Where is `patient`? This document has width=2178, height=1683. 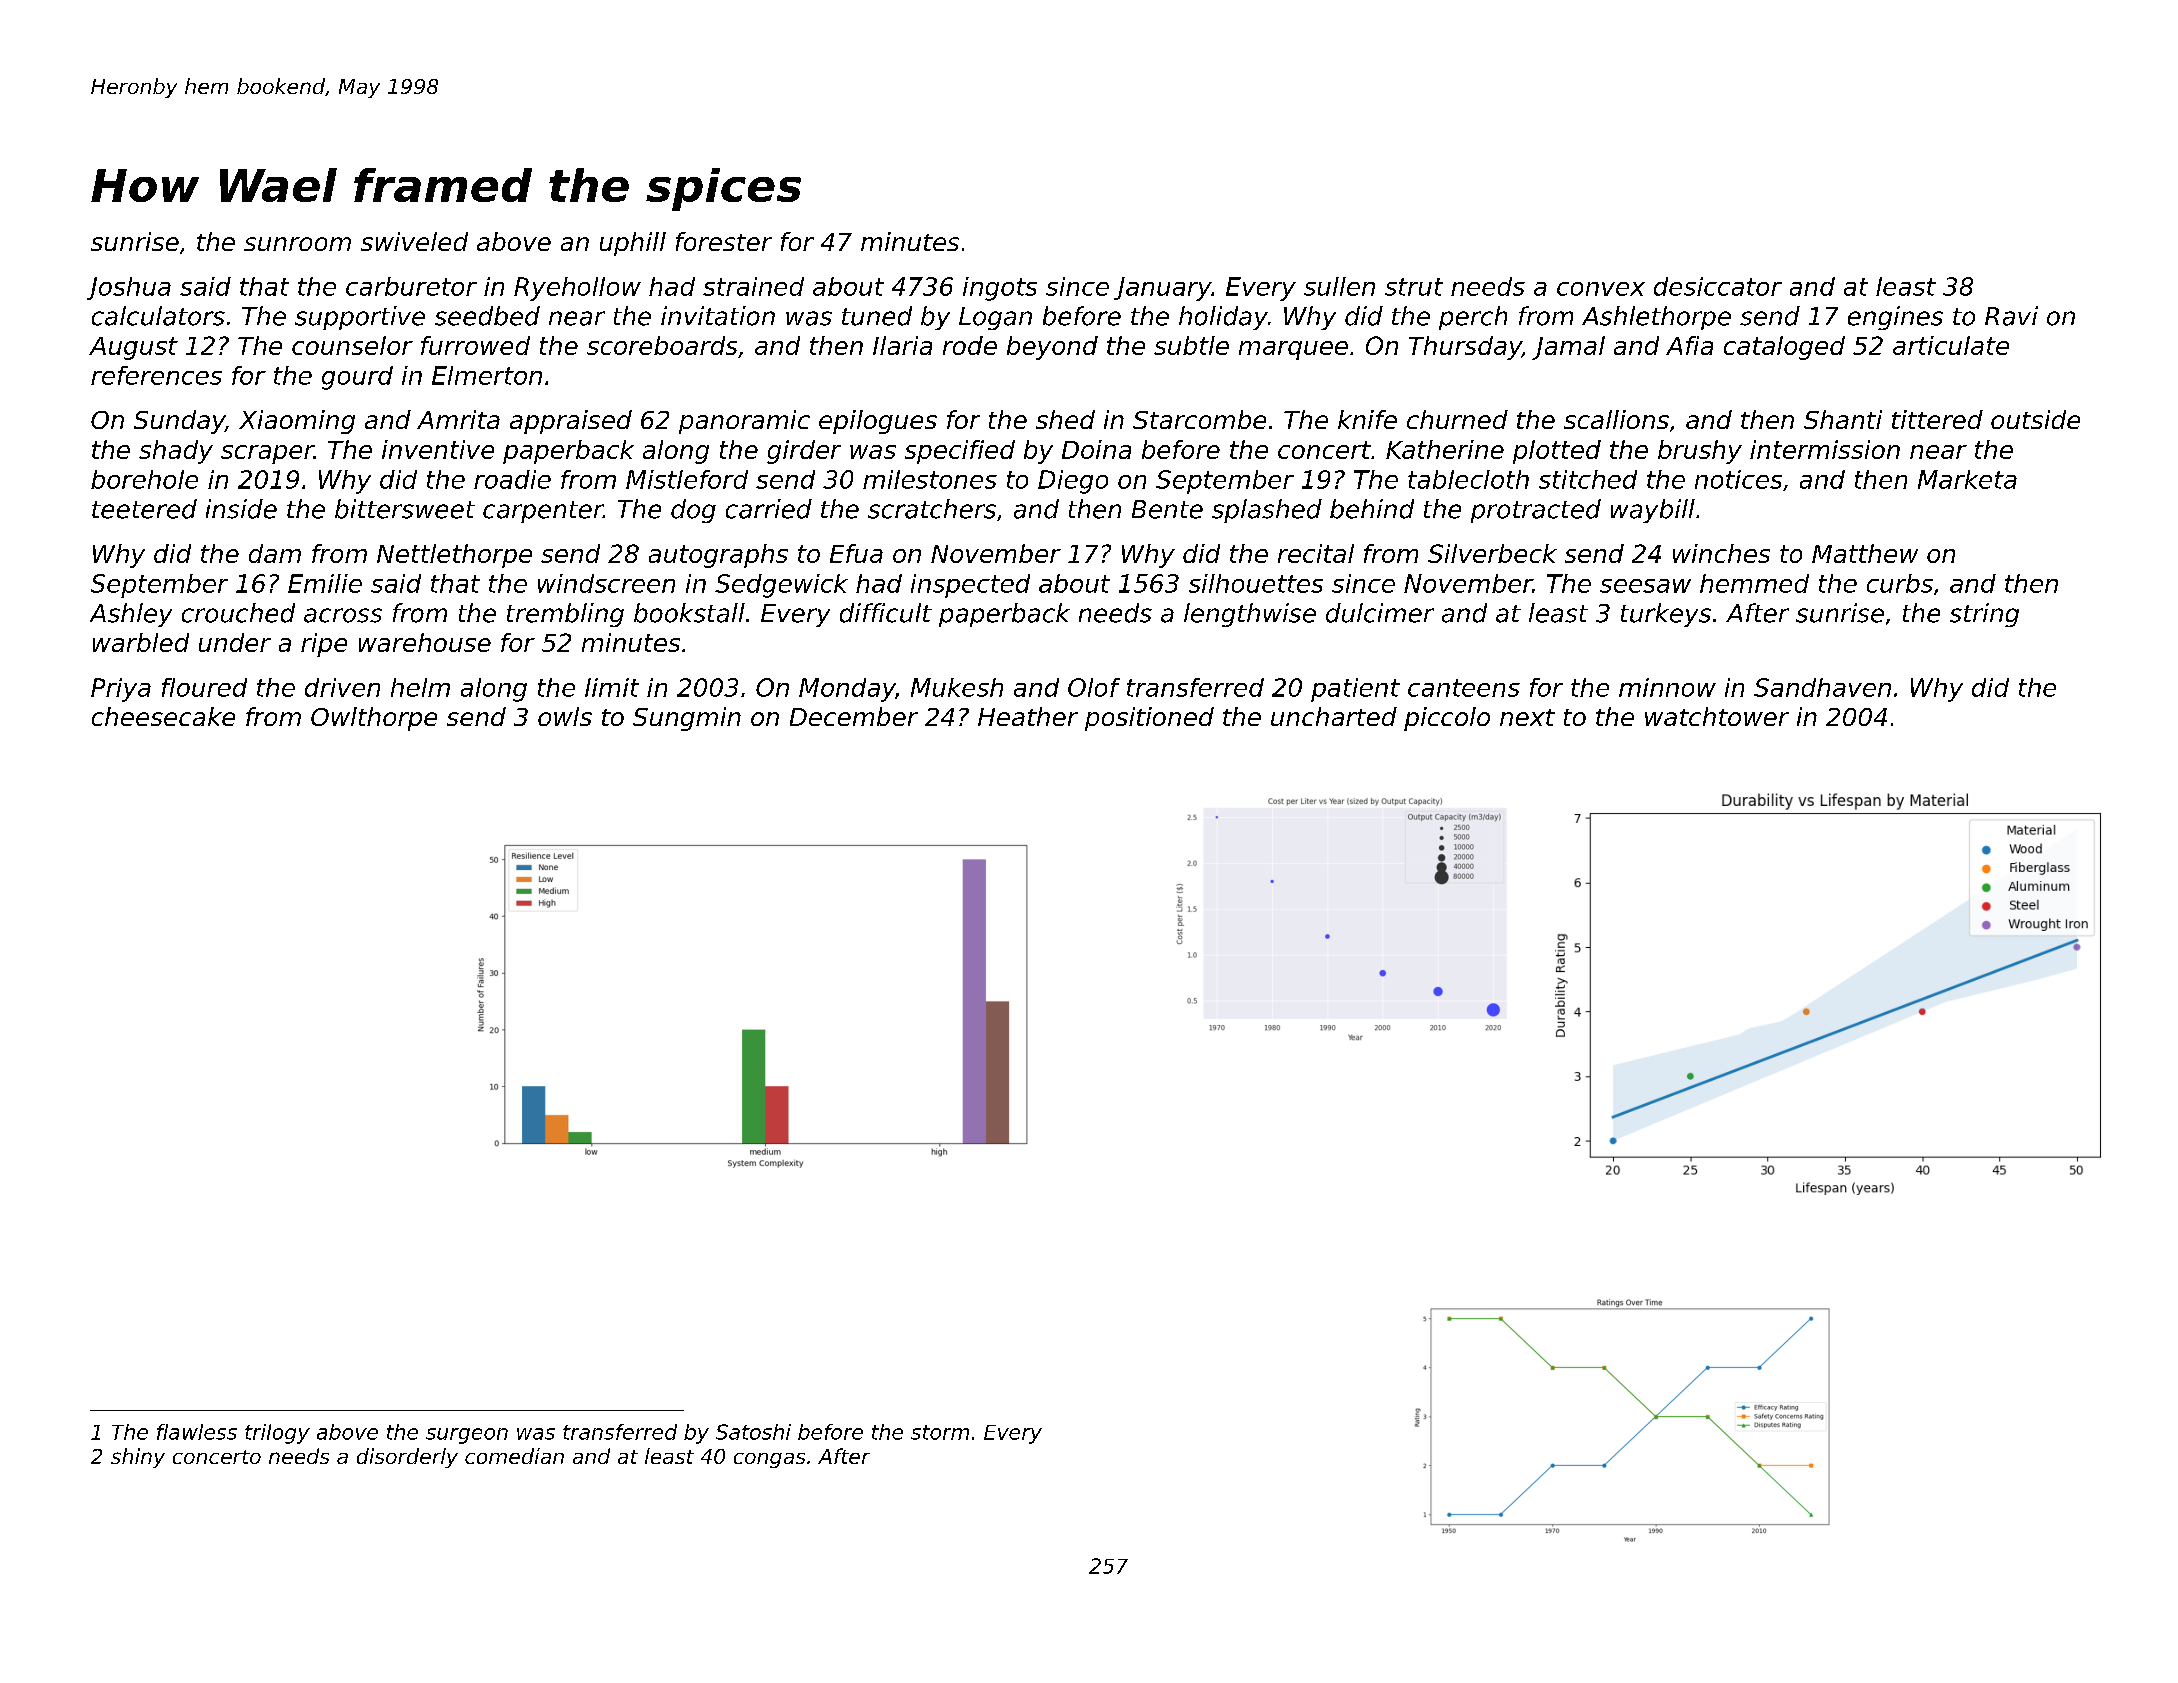
patient is located at coordinates (1355, 690).
